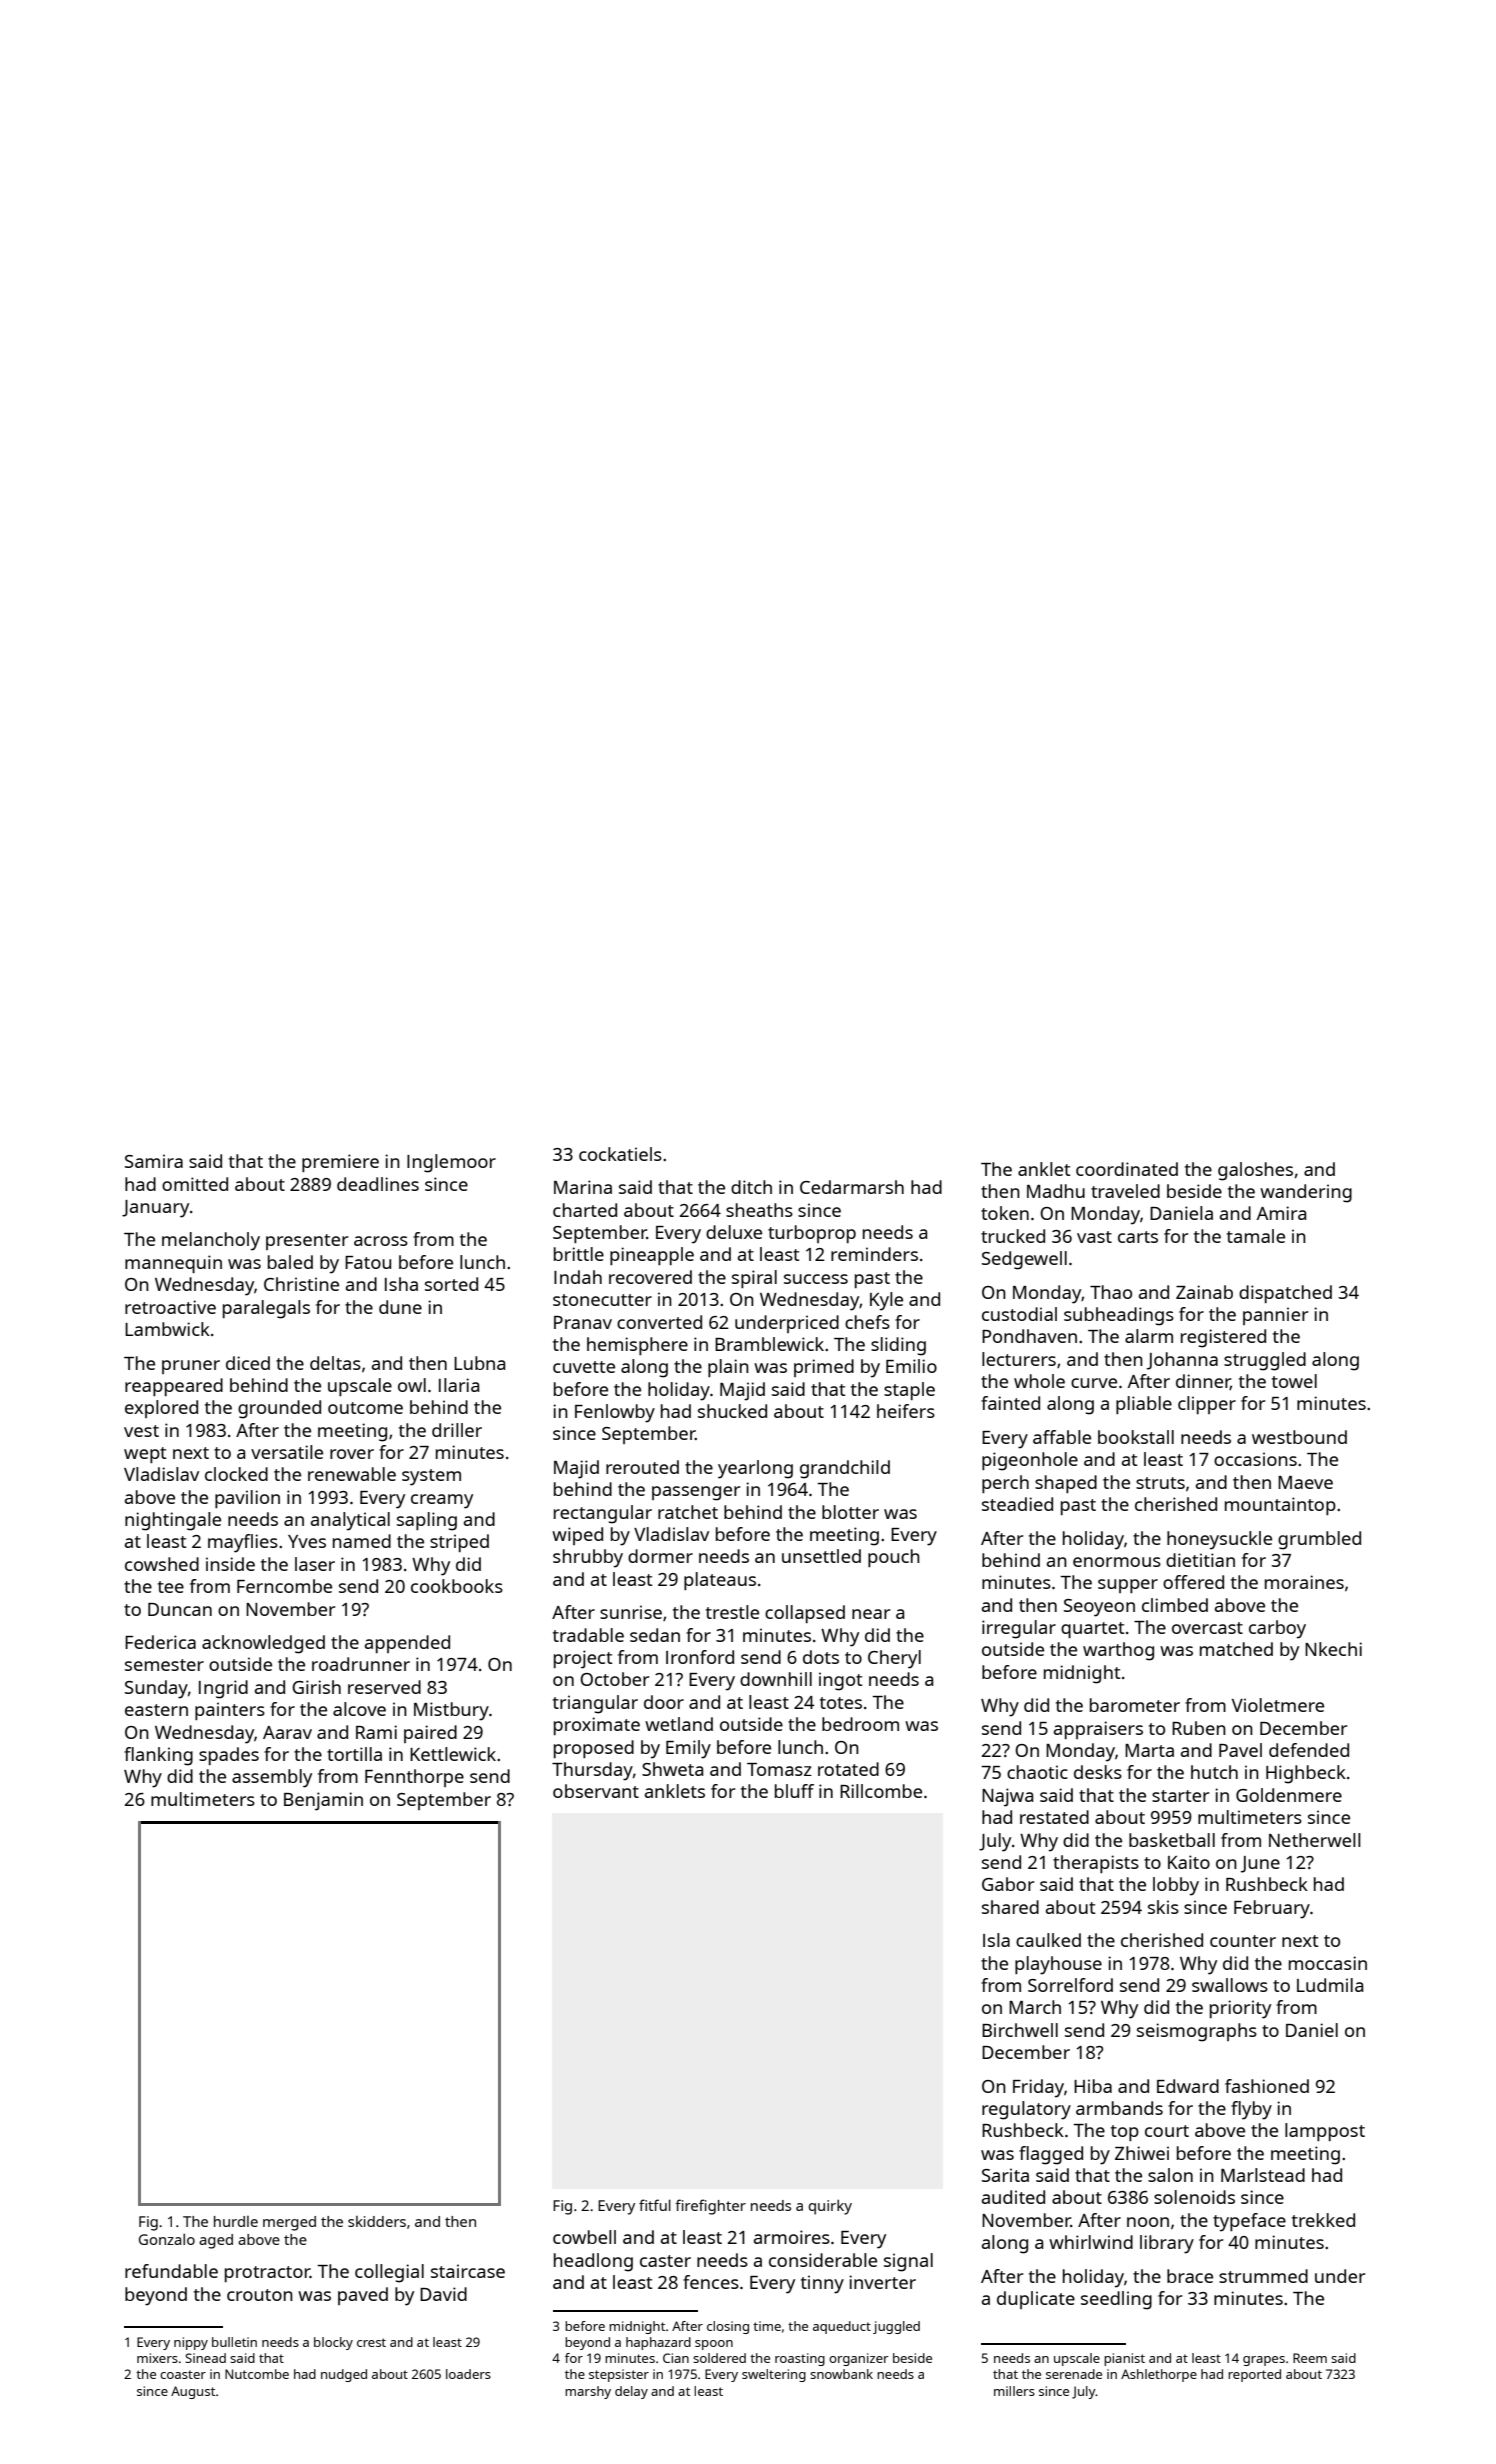  Describe the element at coordinates (195, 1184) in the screenshot. I see `omitted` at that location.
